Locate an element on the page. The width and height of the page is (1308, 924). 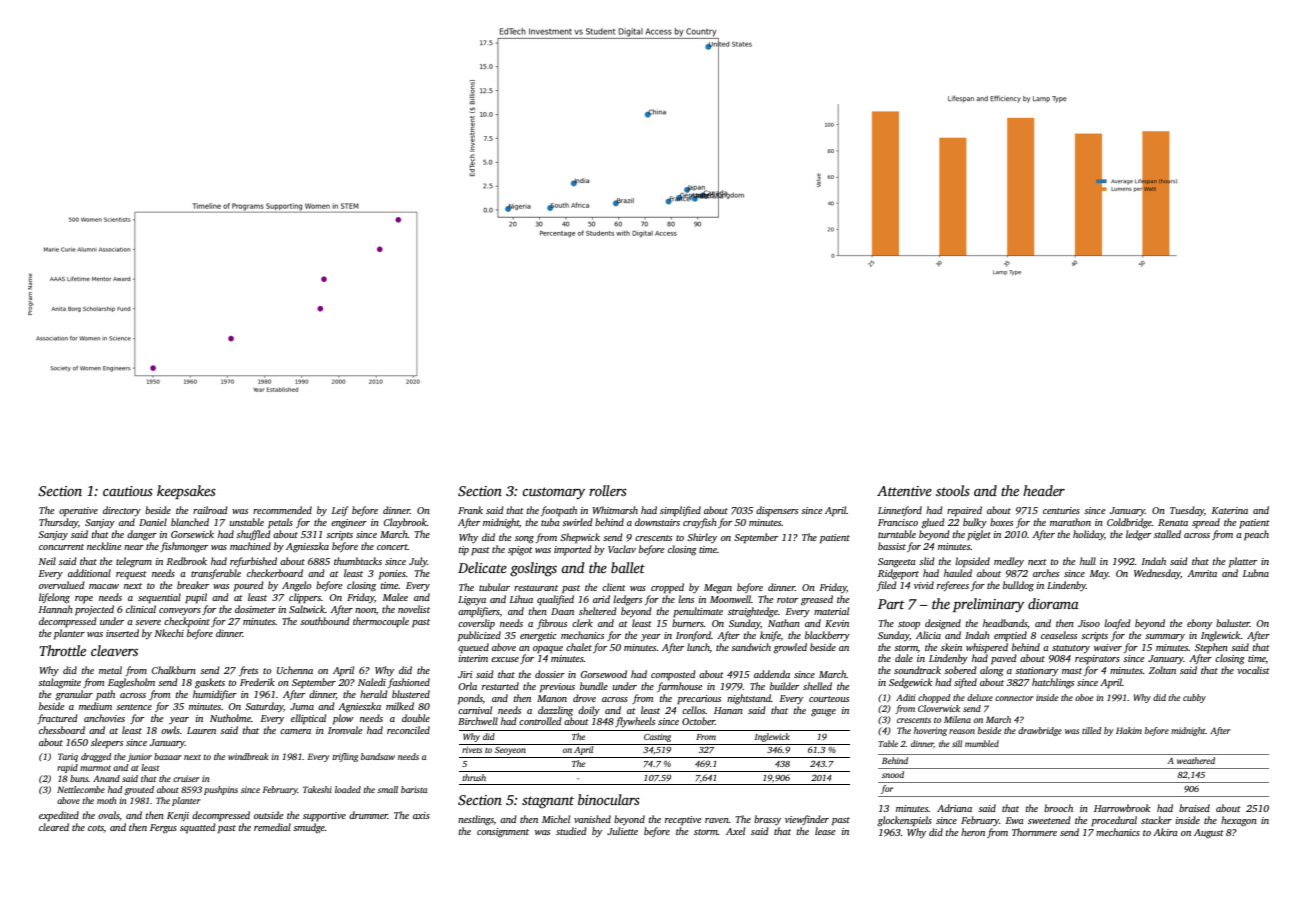
buns is located at coordinates (79, 778).
